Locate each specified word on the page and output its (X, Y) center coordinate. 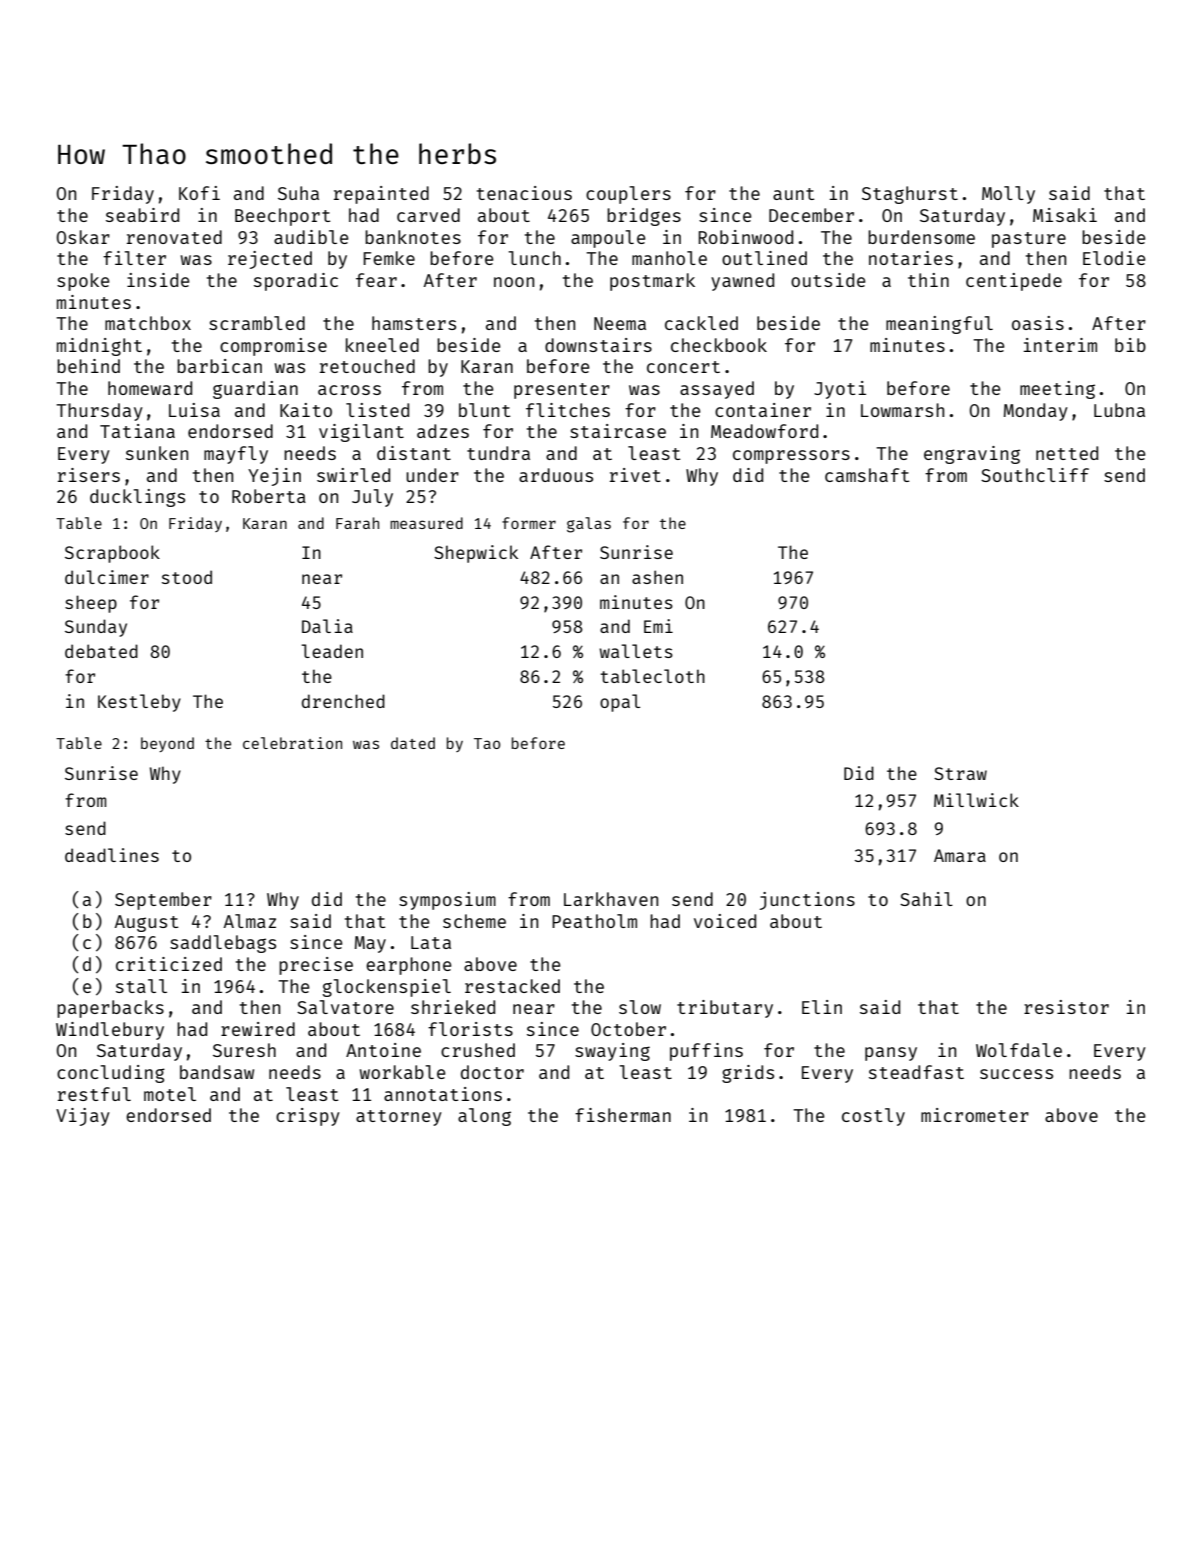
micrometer (975, 1115)
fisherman (623, 1115)
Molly (1008, 195)
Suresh (244, 1050)
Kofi (199, 193)
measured (426, 523)
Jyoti (840, 390)
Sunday (96, 628)
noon (514, 282)
